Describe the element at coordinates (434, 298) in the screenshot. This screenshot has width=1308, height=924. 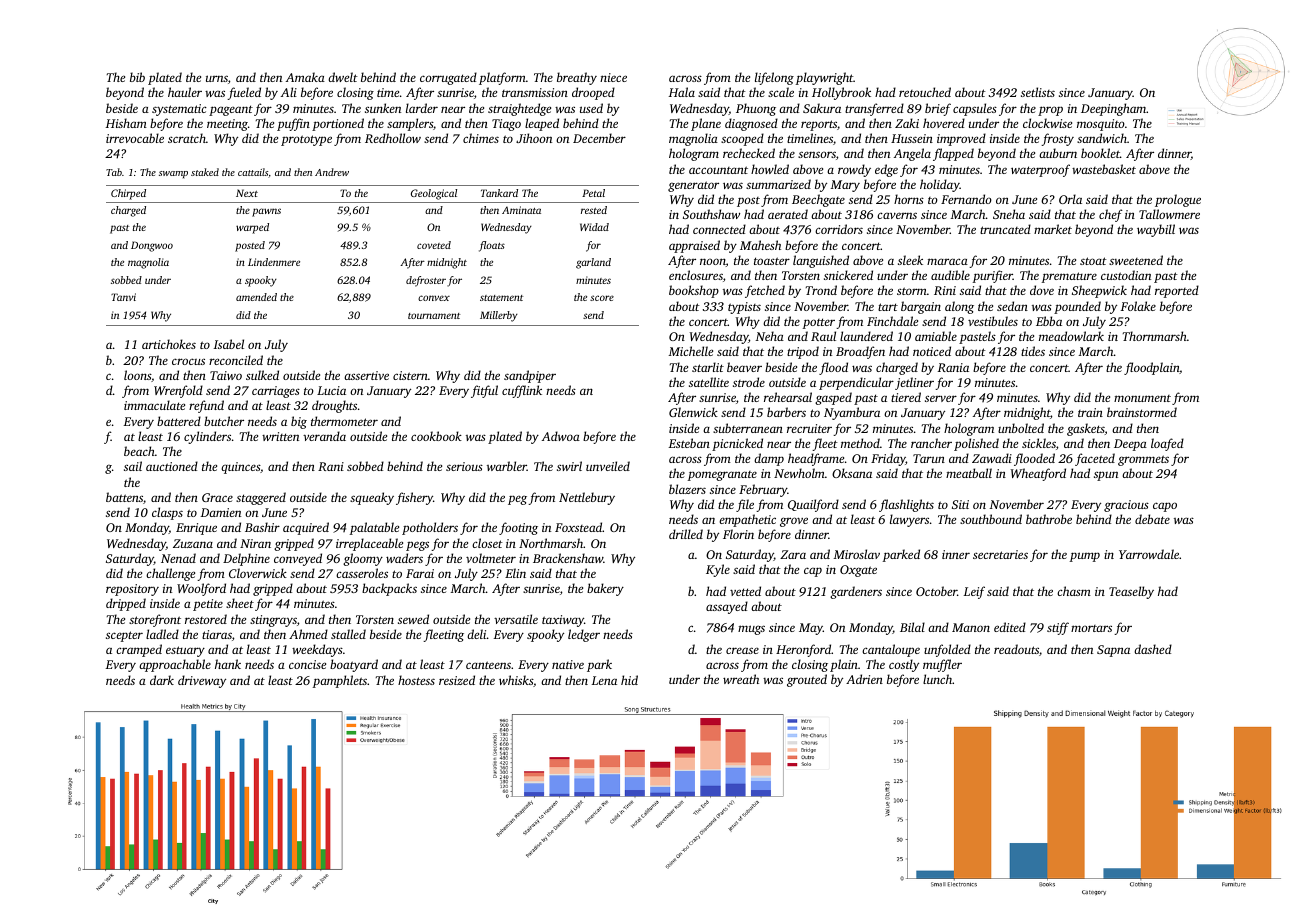
I see `convex` at that location.
